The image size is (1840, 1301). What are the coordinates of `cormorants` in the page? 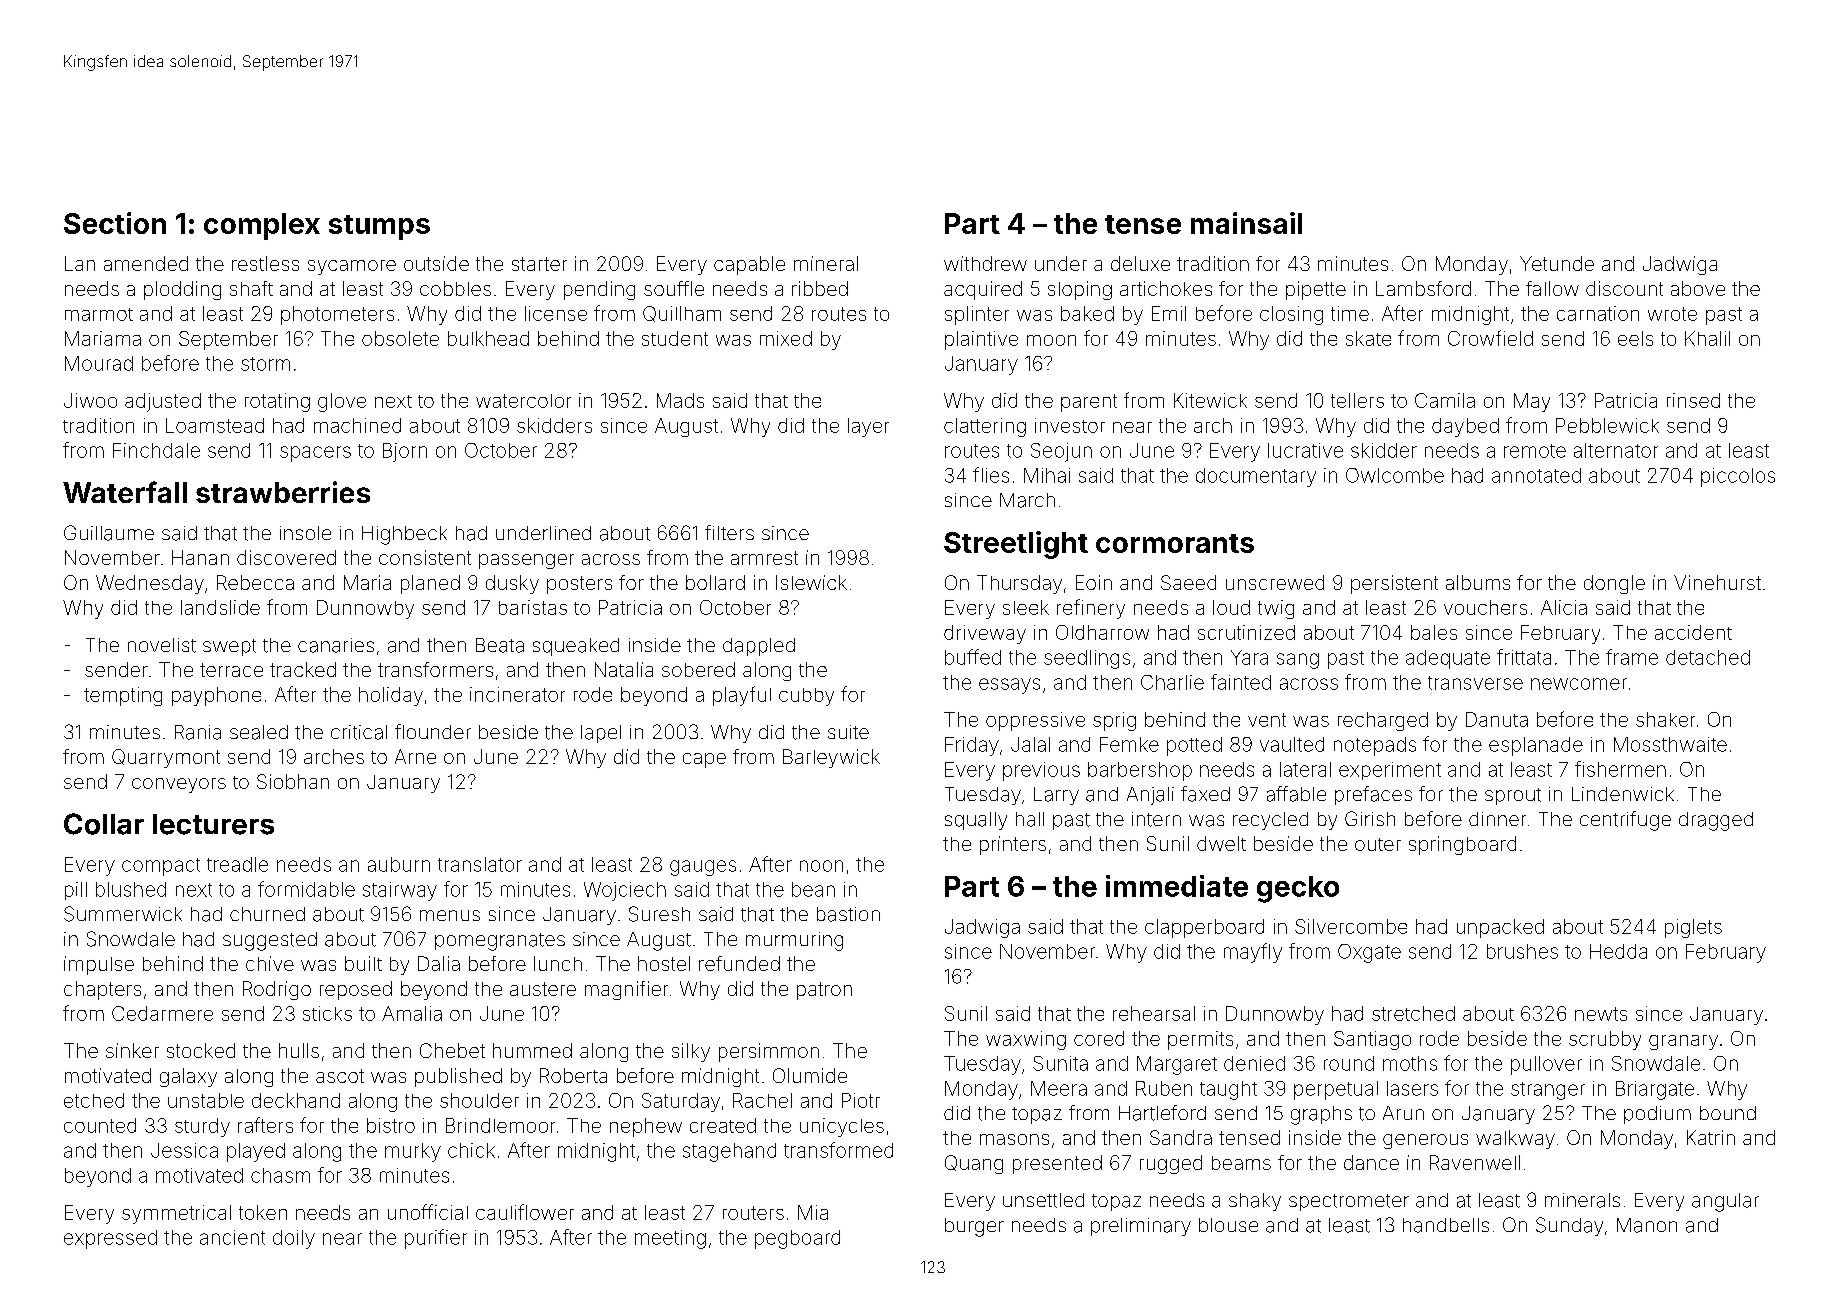 It's located at (1175, 543).
